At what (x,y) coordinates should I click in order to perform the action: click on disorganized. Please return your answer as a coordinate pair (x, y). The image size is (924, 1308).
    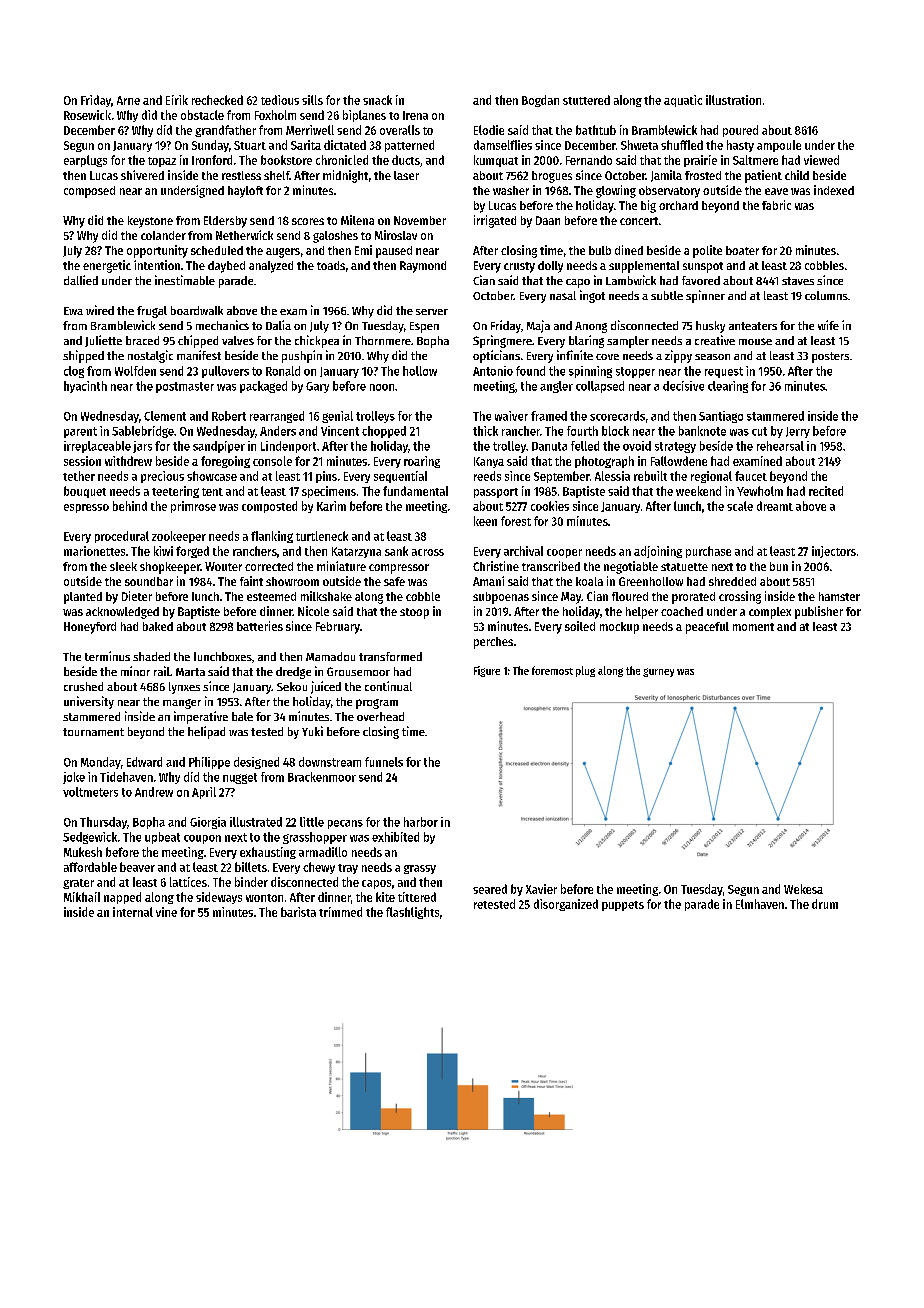
    Looking at the image, I should click on (566, 905).
